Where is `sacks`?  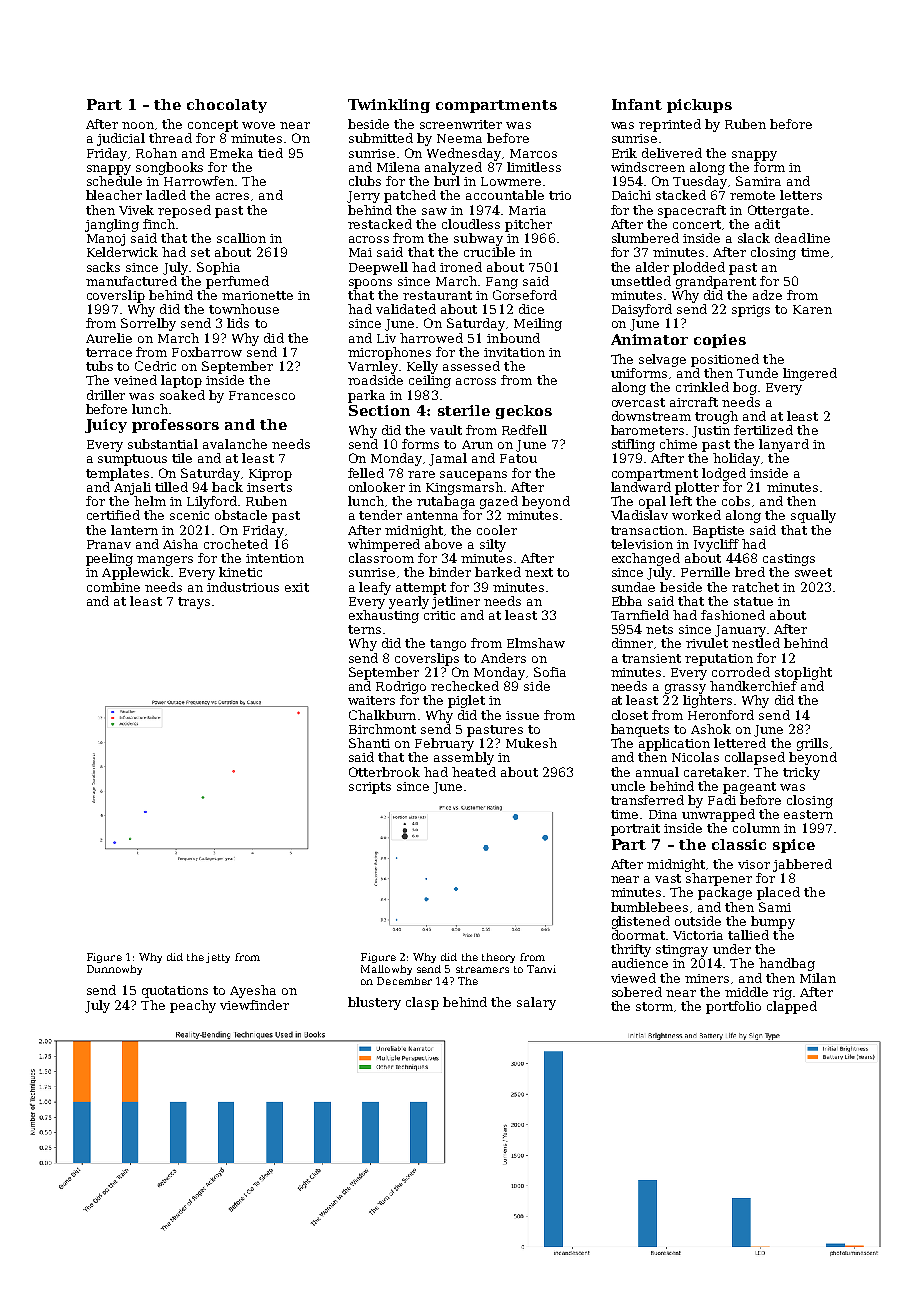
sacks is located at coordinates (103, 267).
